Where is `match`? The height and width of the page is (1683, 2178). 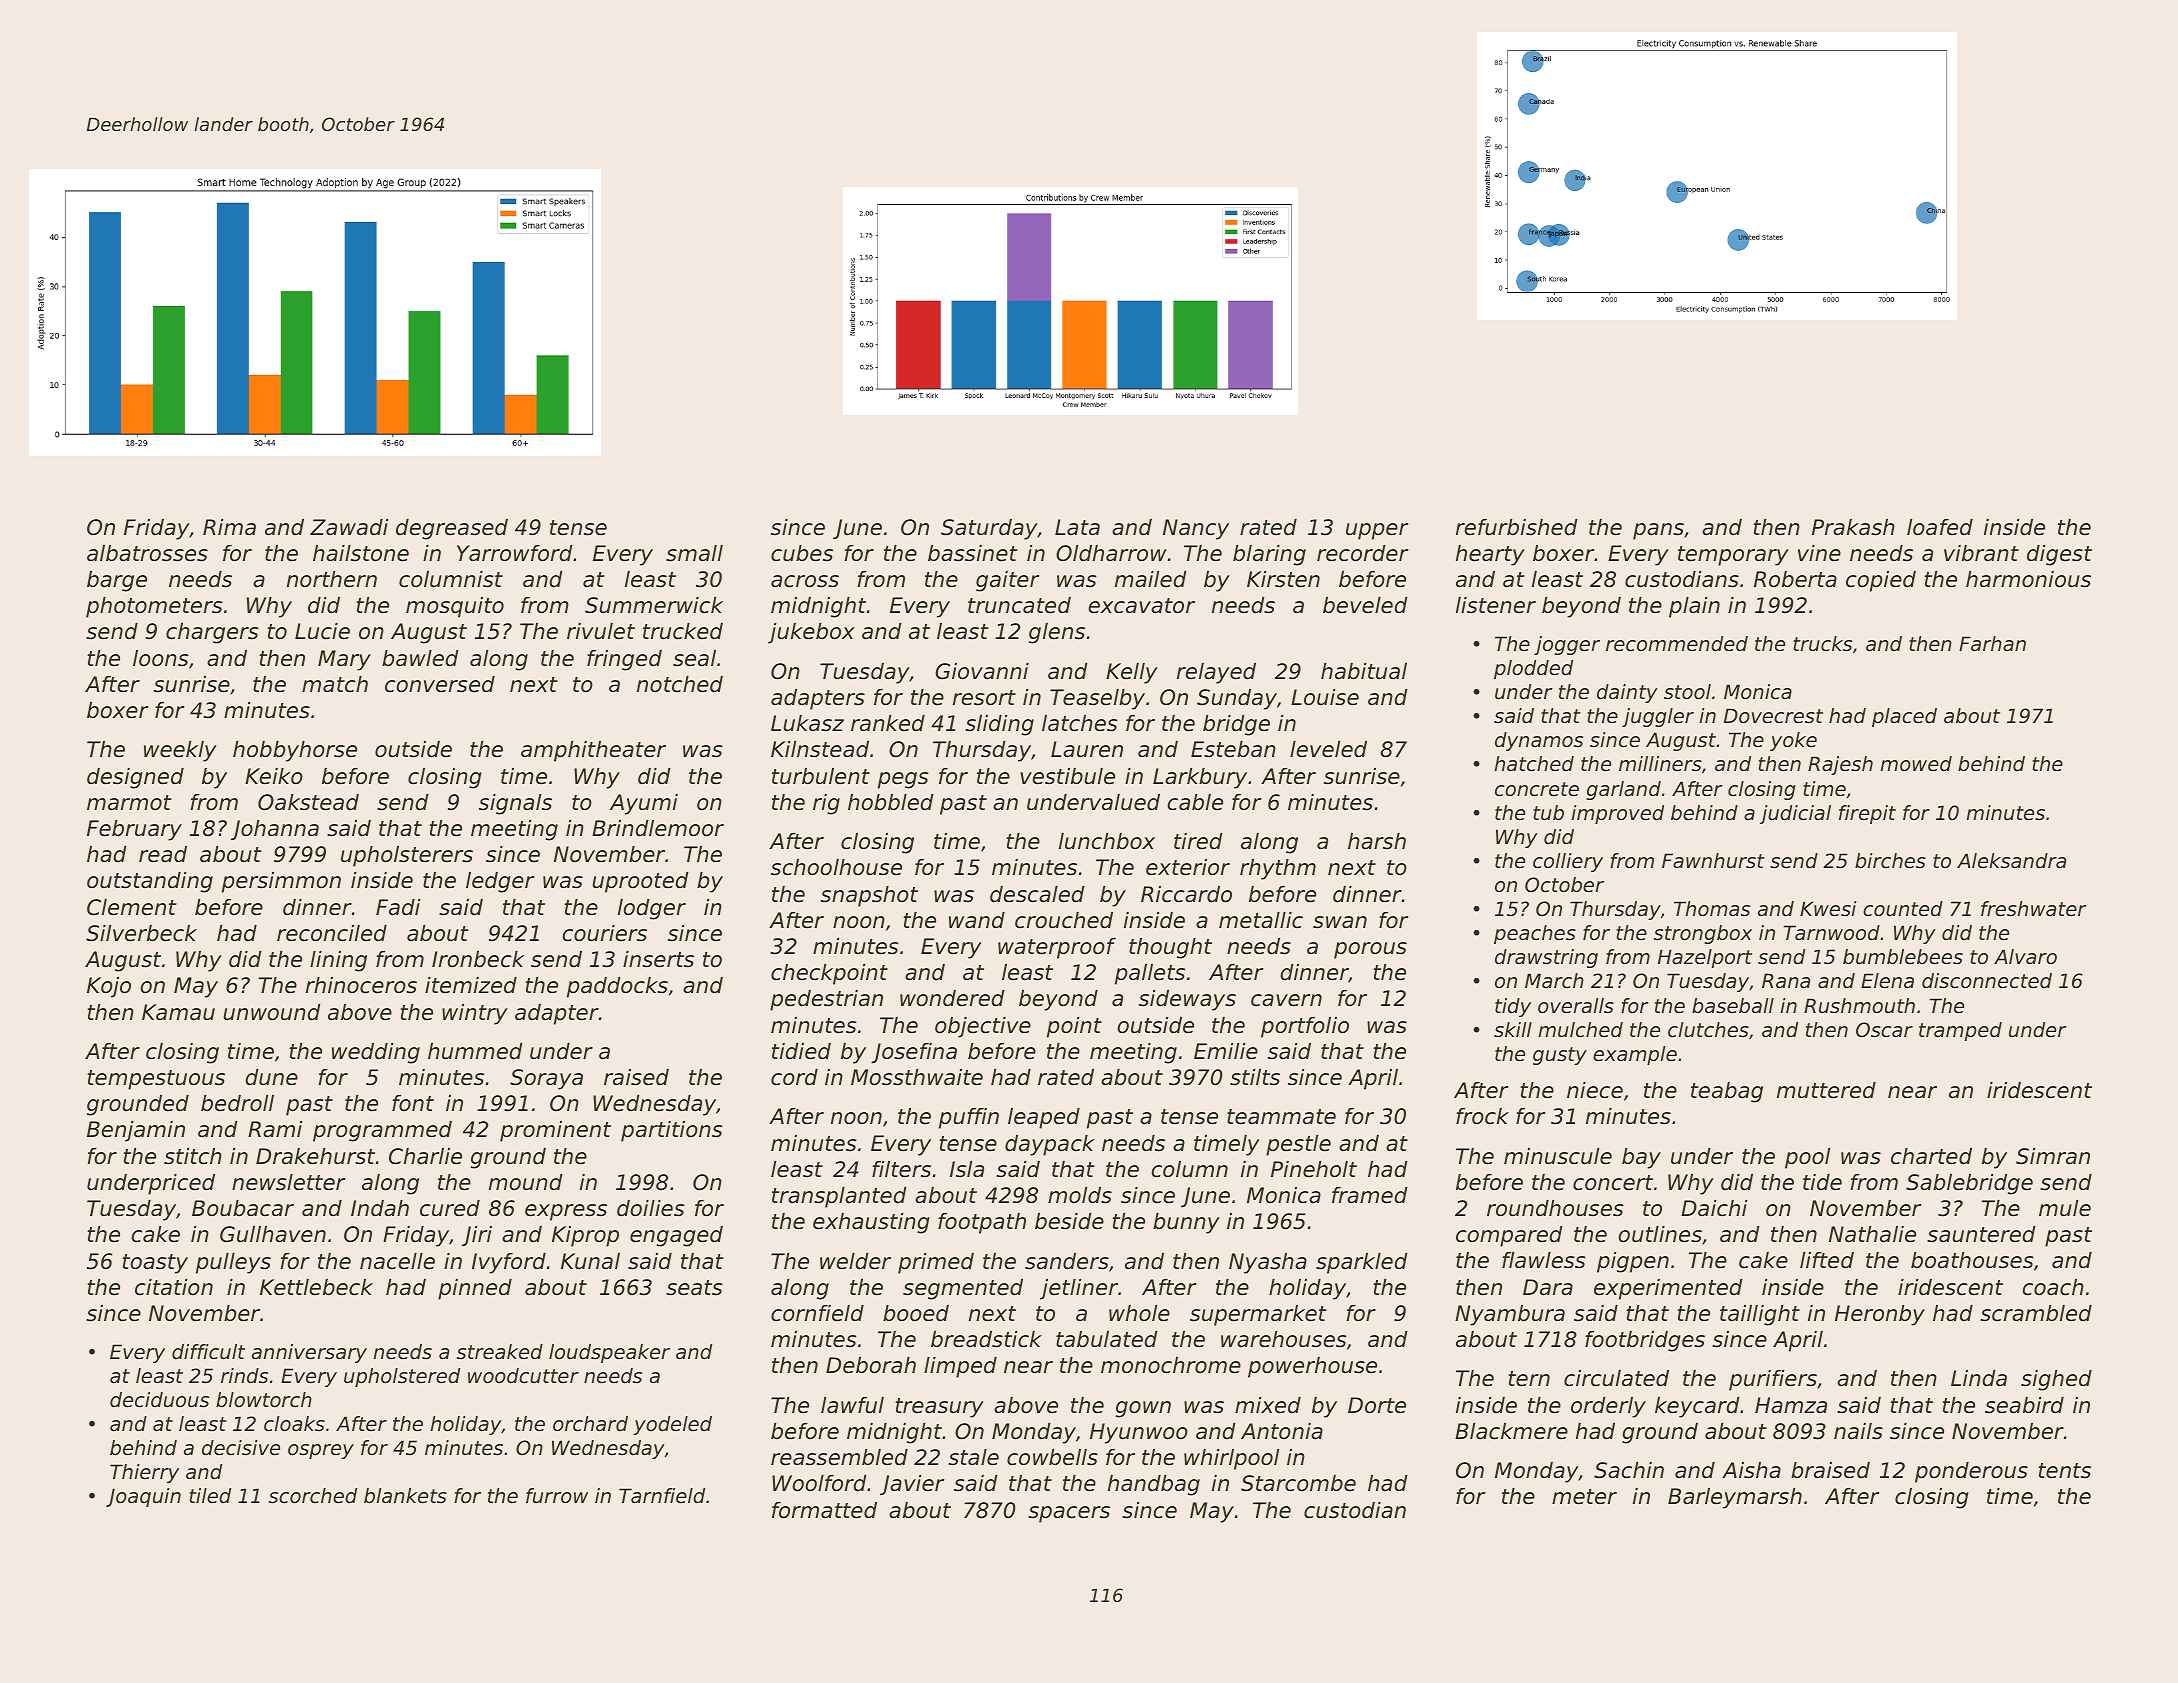
match is located at coordinates (335, 684).
